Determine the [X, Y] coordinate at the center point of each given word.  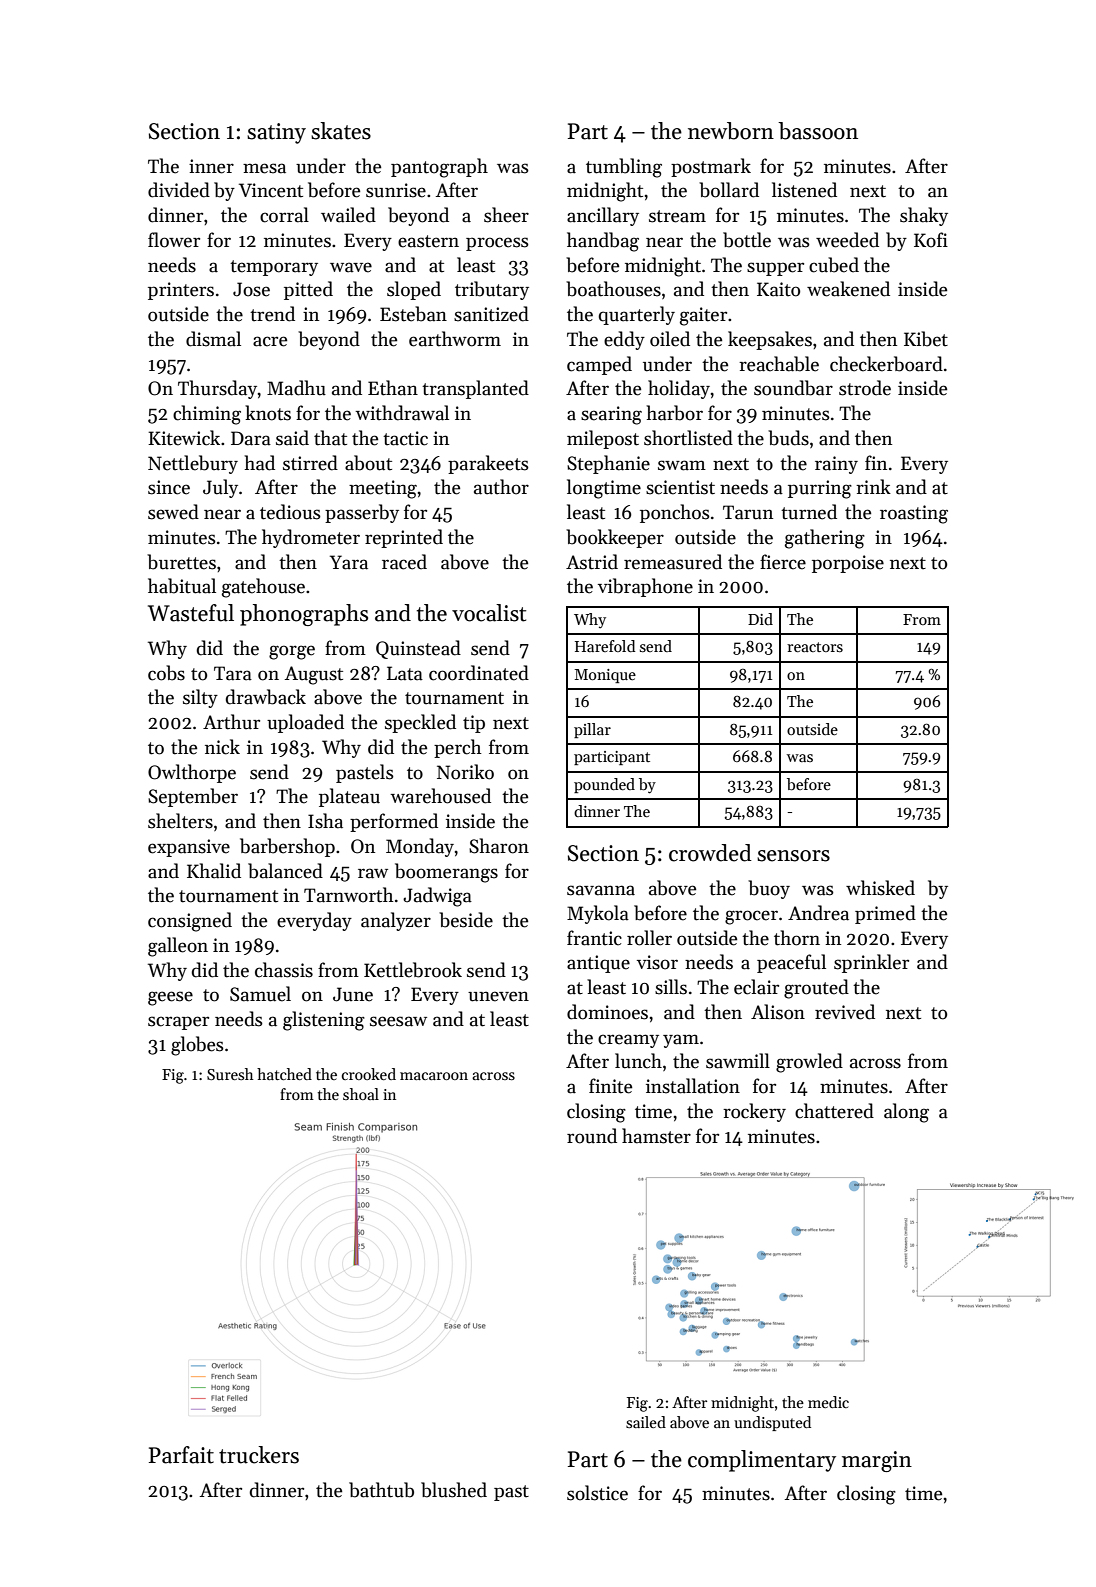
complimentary [762, 1461]
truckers [259, 1455]
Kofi [931, 240]
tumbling [624, 168]
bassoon [818, 131]
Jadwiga [437, 897]
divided [179, 190]
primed [885, 914]
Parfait [181, 1455]
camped [599, 365]
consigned [190, 922]
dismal [213, 339]
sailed [646, 1422]
